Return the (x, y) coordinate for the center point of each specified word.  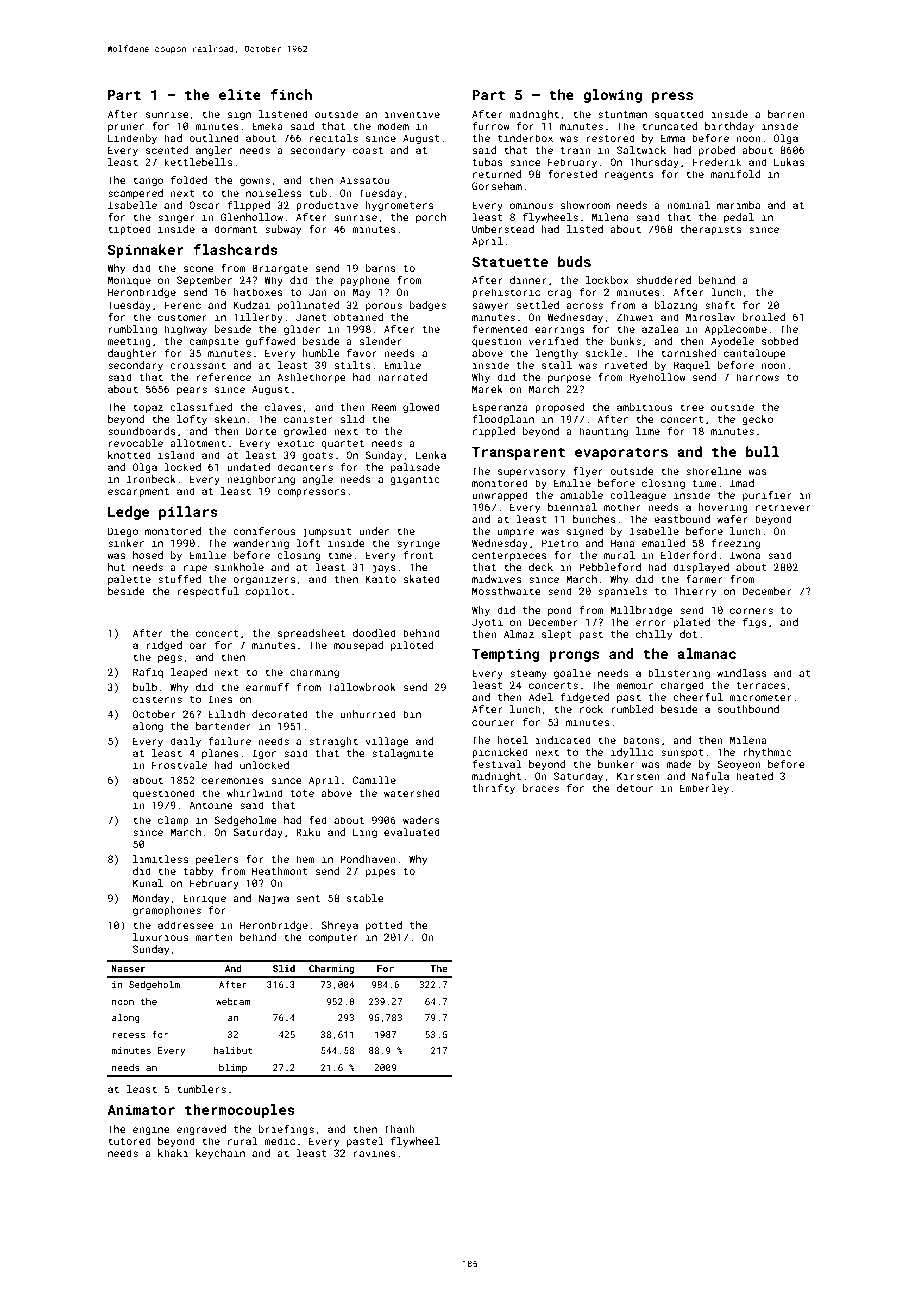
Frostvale (179, 765)
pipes (381, 872)
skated (421, 579)
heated (754, 776)
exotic (295, 443)
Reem (384, 407)
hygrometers (399, 206)
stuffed (179, 579)
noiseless (273, 193)
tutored (129, 1141)
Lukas (789, 162)
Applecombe (736, 330)
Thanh (399, 1129)
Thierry (695, 592)
